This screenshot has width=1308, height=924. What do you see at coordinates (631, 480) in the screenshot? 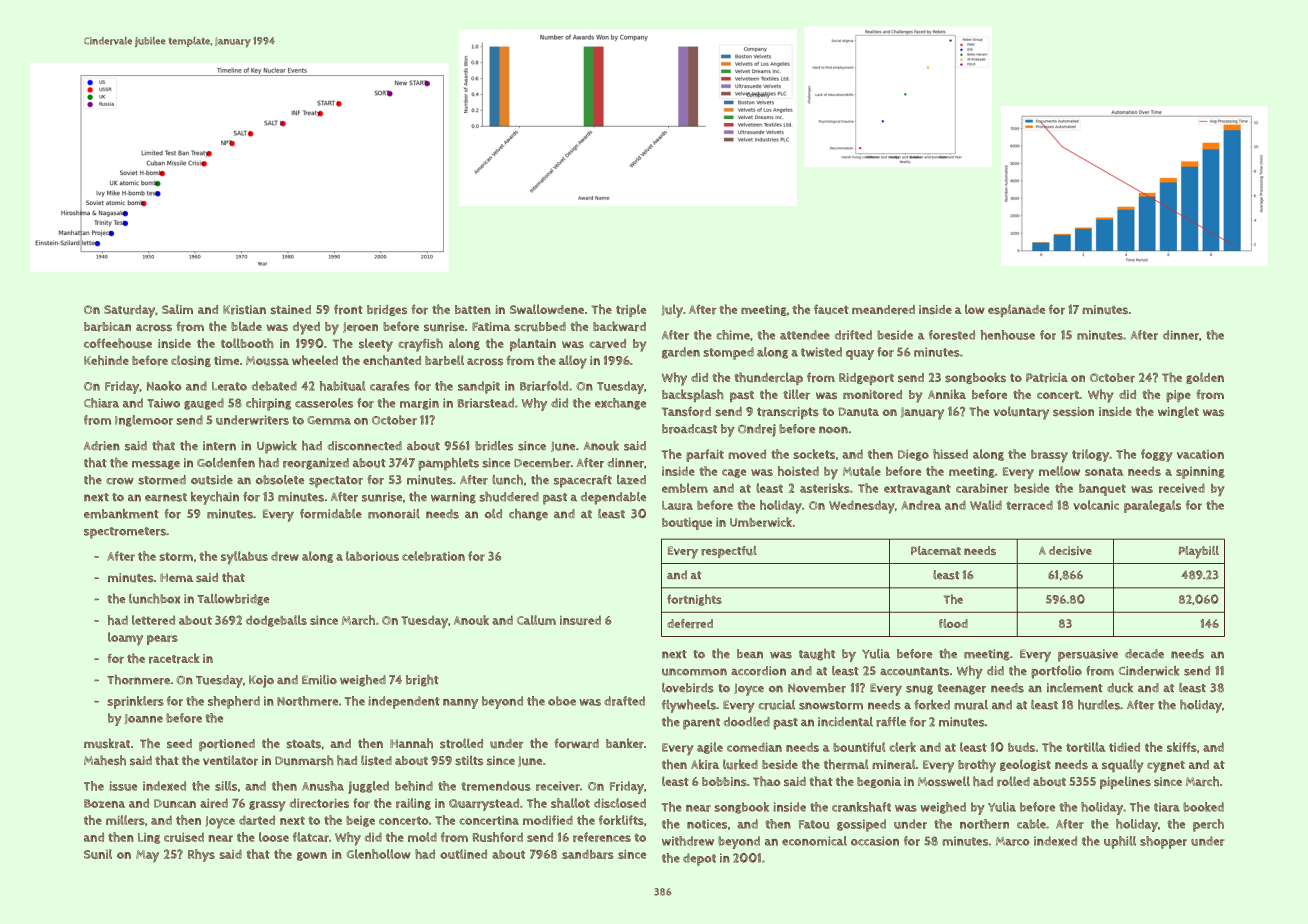
I see `lazed` at bounding box center [631, 480].
